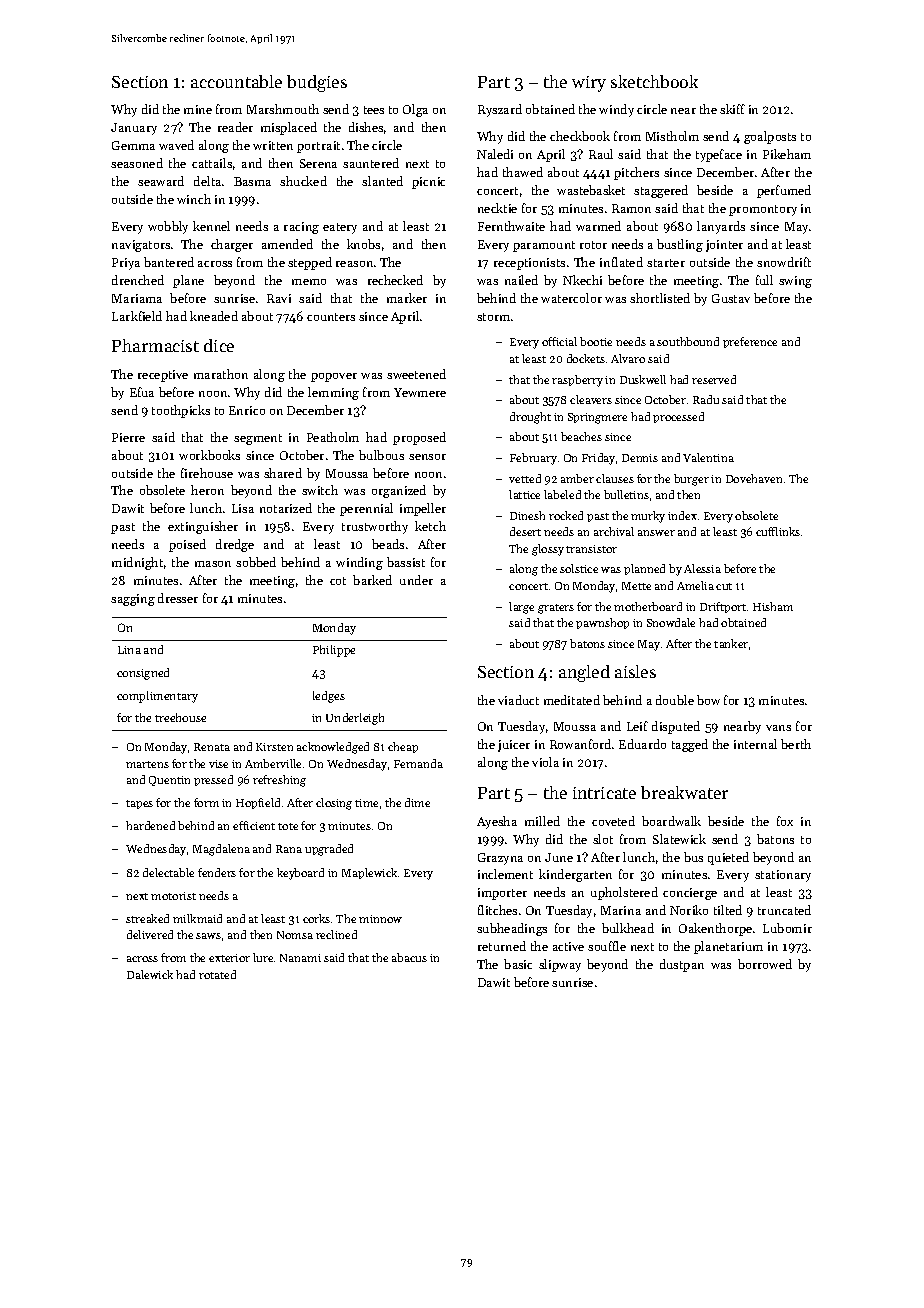  Describe the element at coordinates (732, 109) in the image. I see `skiff` at that location.
